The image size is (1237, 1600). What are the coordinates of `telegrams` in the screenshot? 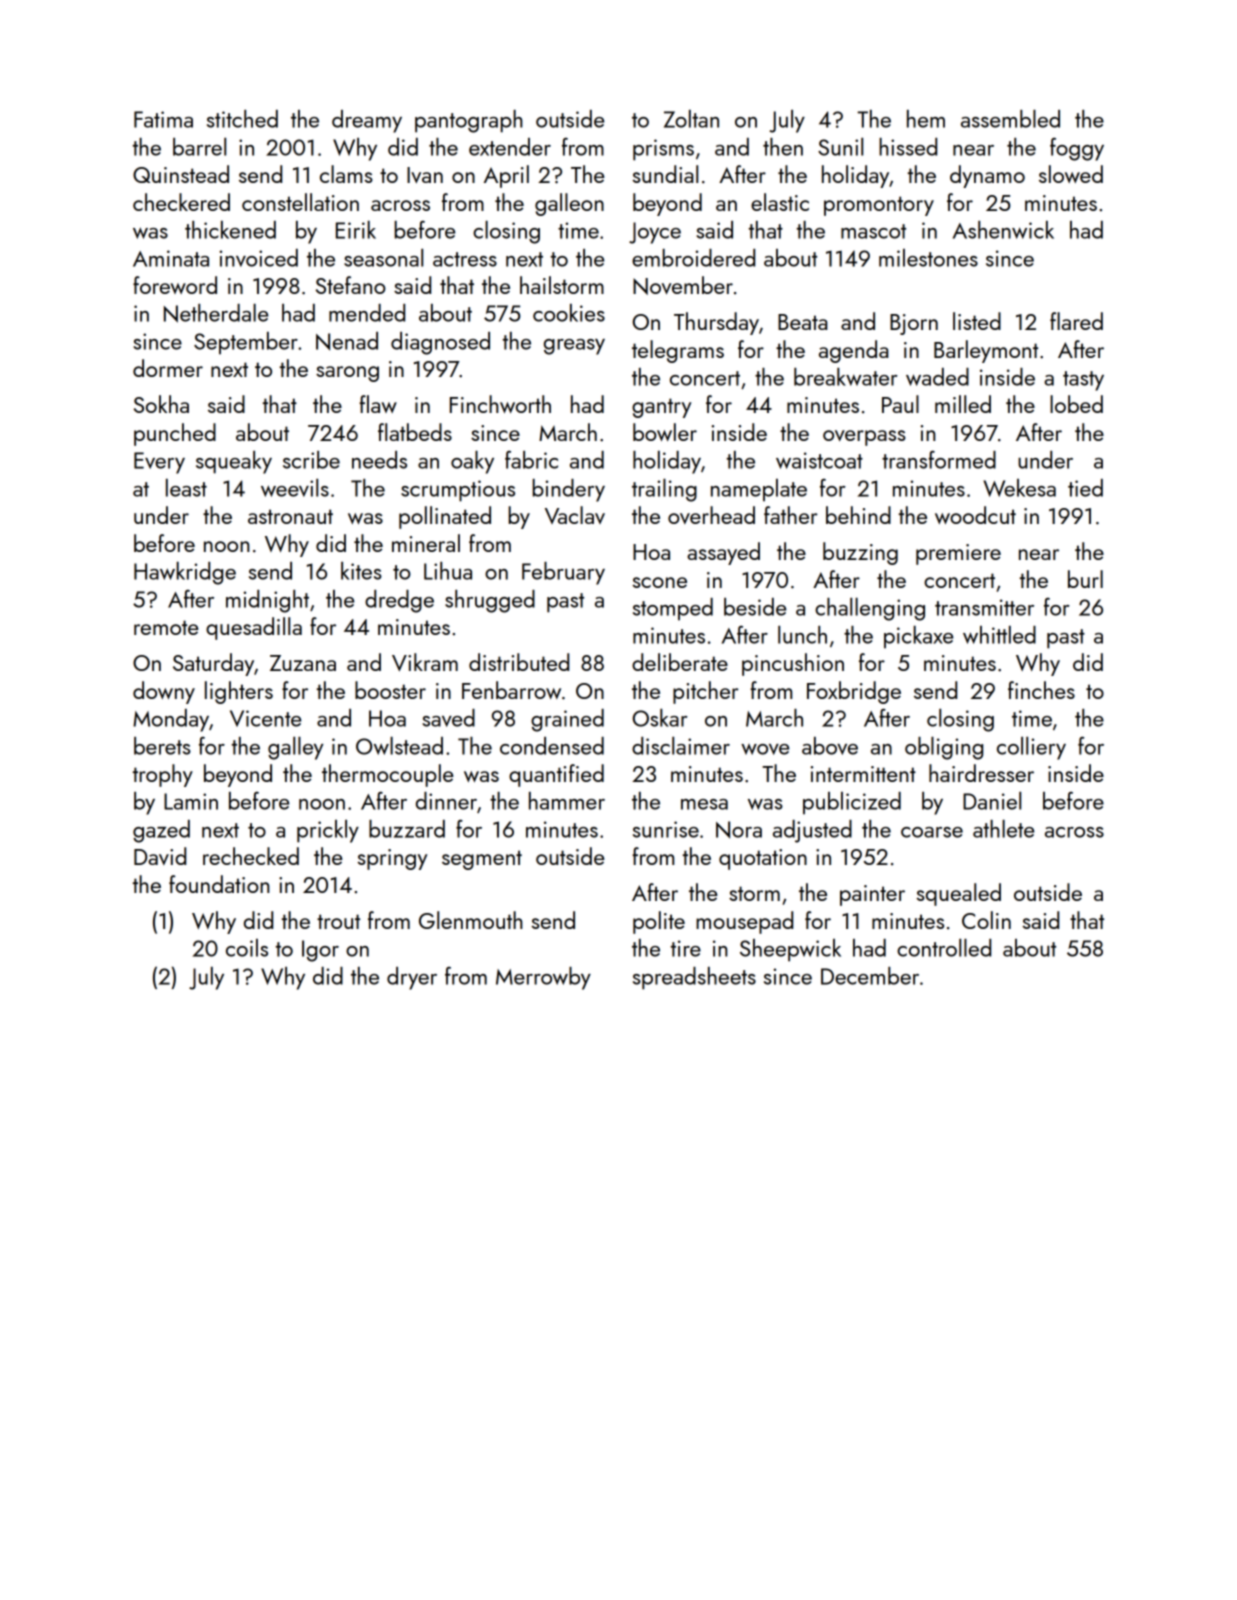 It's located at (678, 351).
